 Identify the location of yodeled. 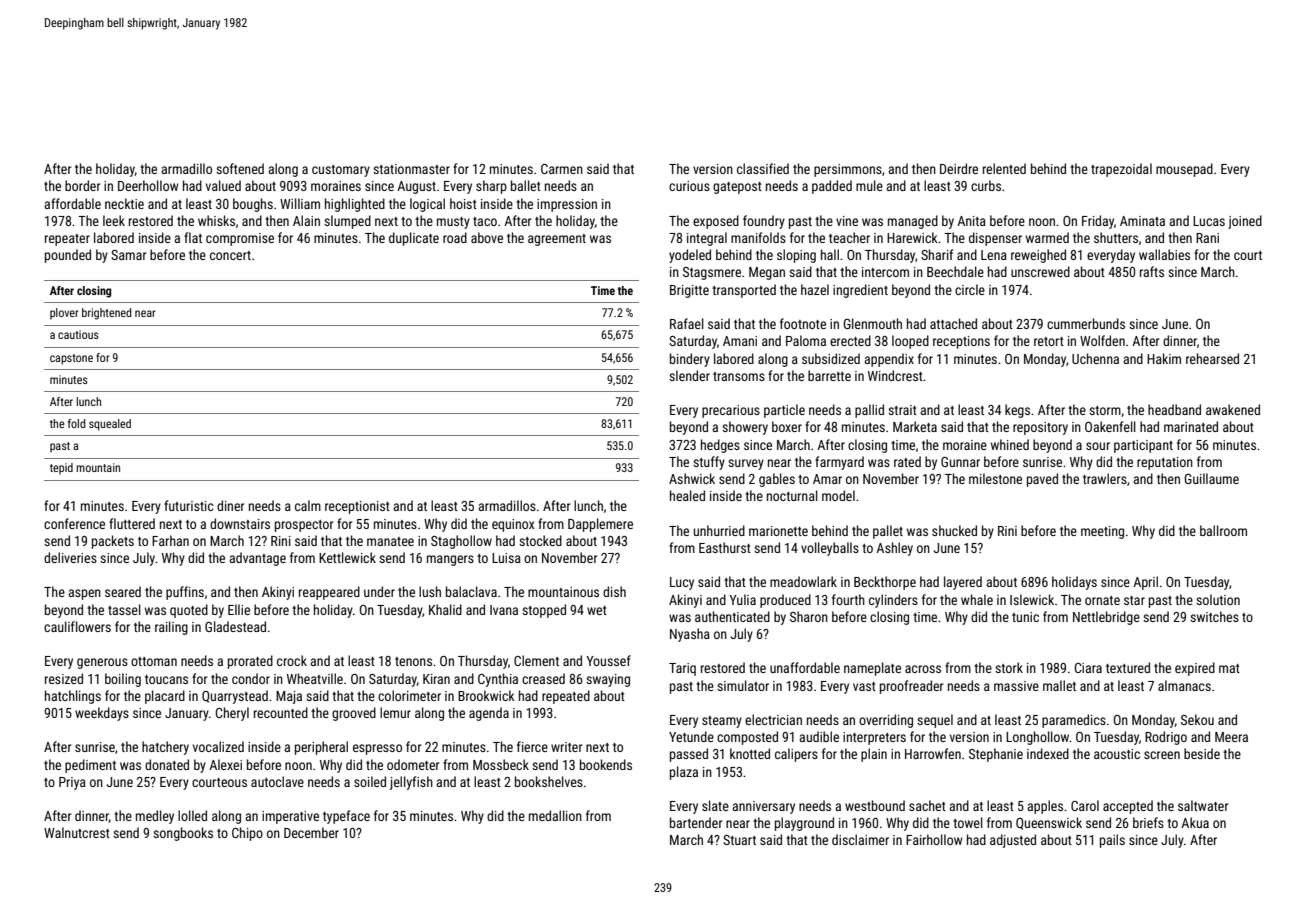
(690, 256).
